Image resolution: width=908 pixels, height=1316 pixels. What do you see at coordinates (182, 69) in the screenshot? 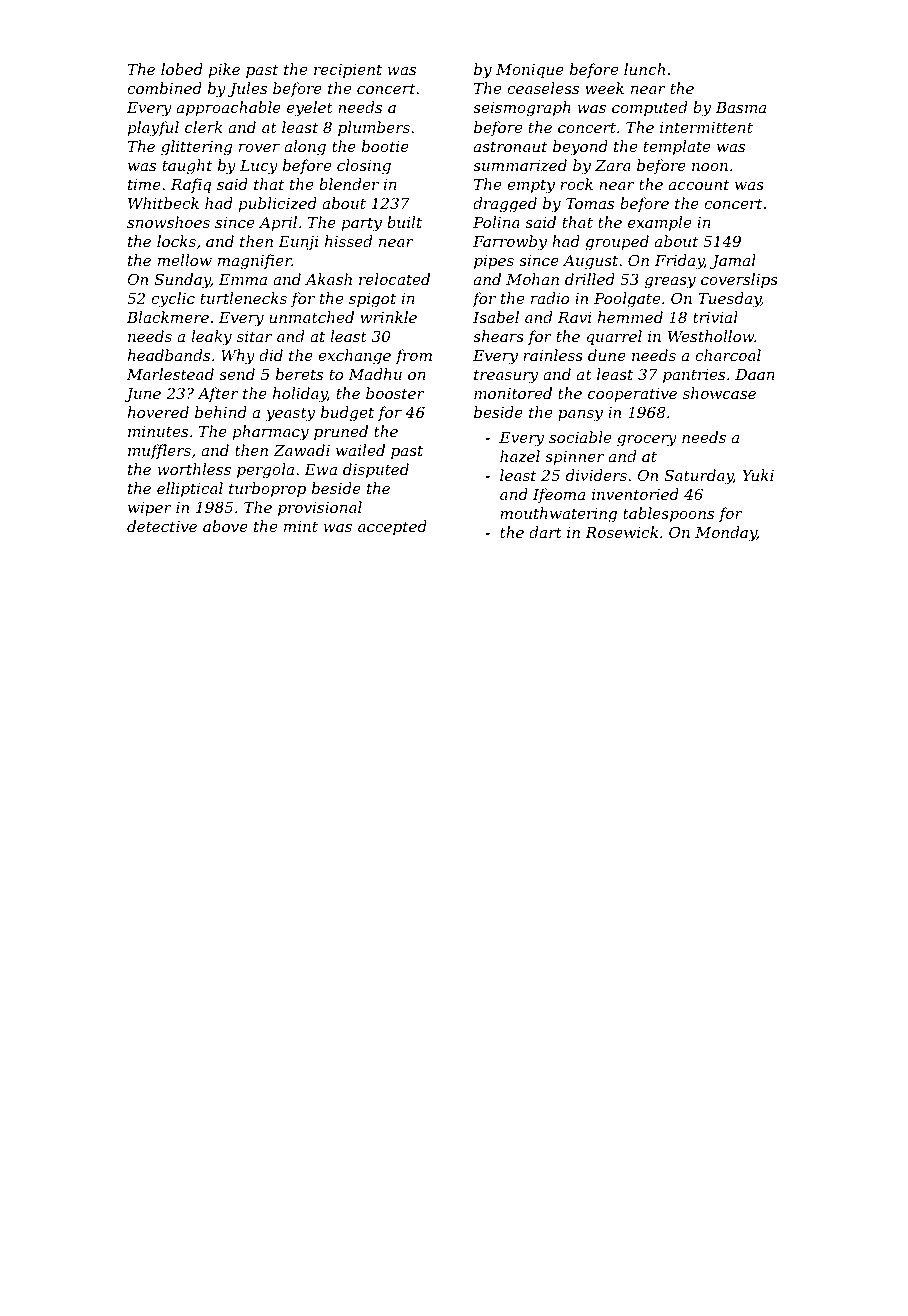
I see `lobed` at bounding box center [182, 69].
